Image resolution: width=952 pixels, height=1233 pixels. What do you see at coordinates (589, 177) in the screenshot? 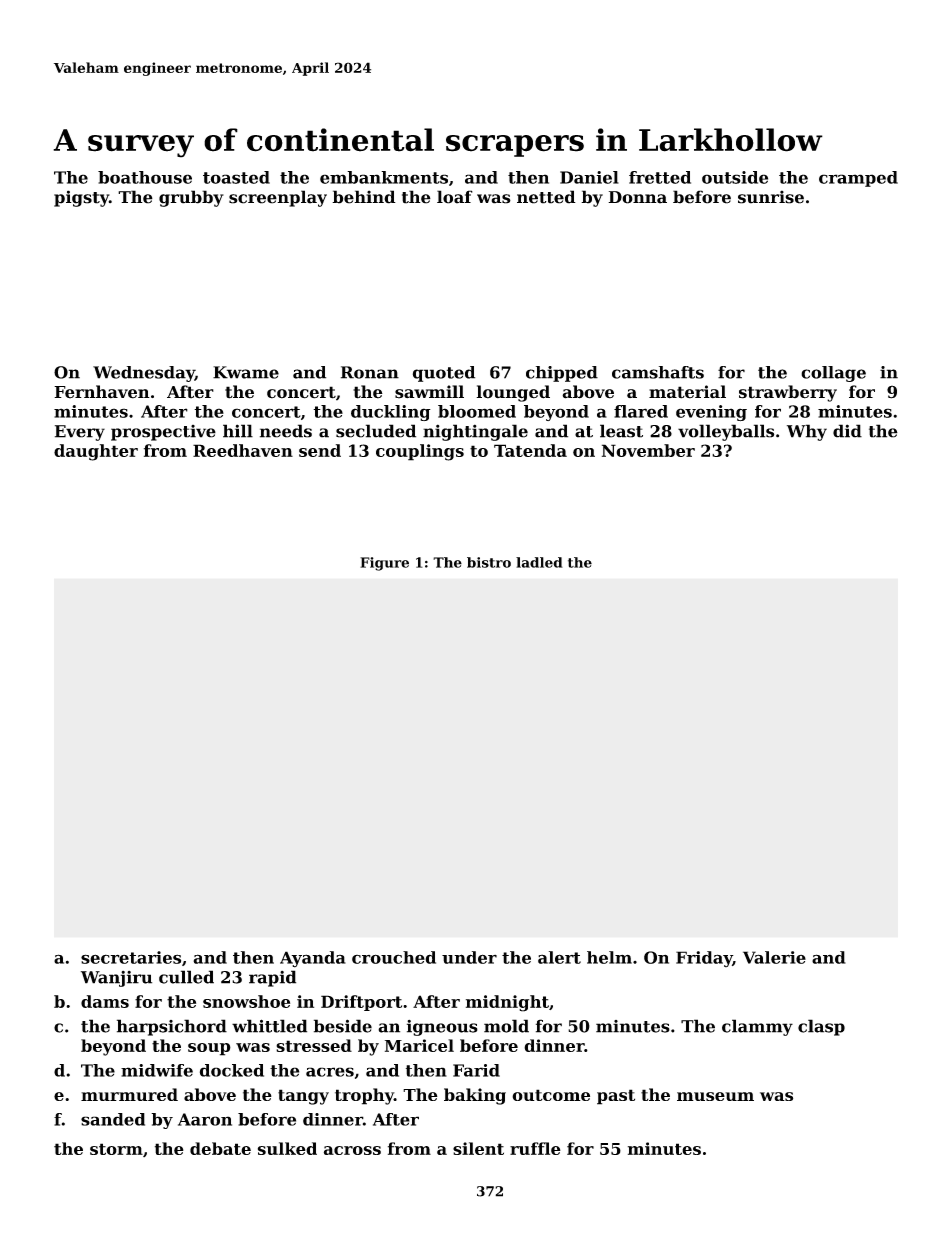
I see `Daniel` at bounding box center [589, 177].
